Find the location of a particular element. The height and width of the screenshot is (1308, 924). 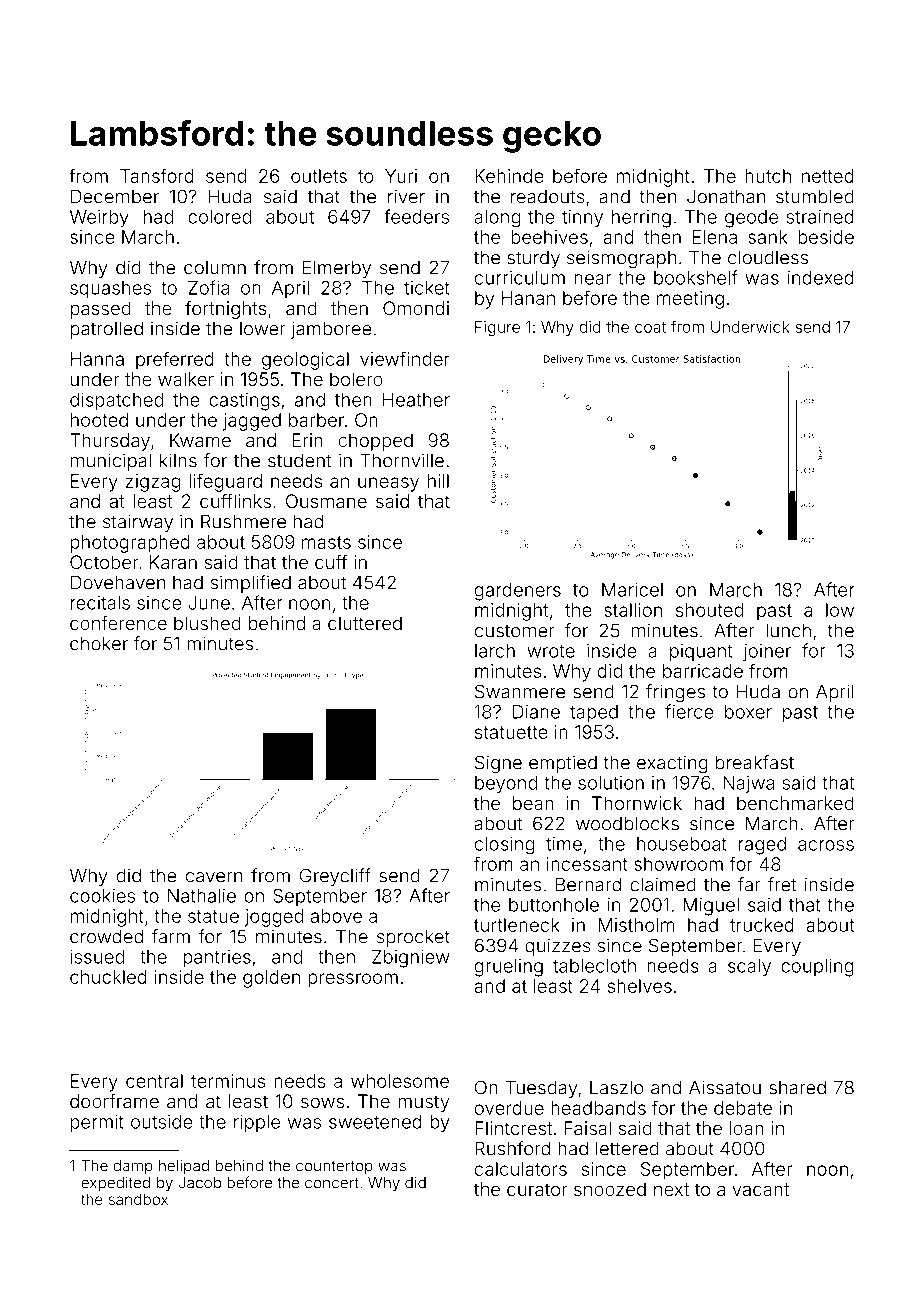

issued is located at coordinates (97, 957).
